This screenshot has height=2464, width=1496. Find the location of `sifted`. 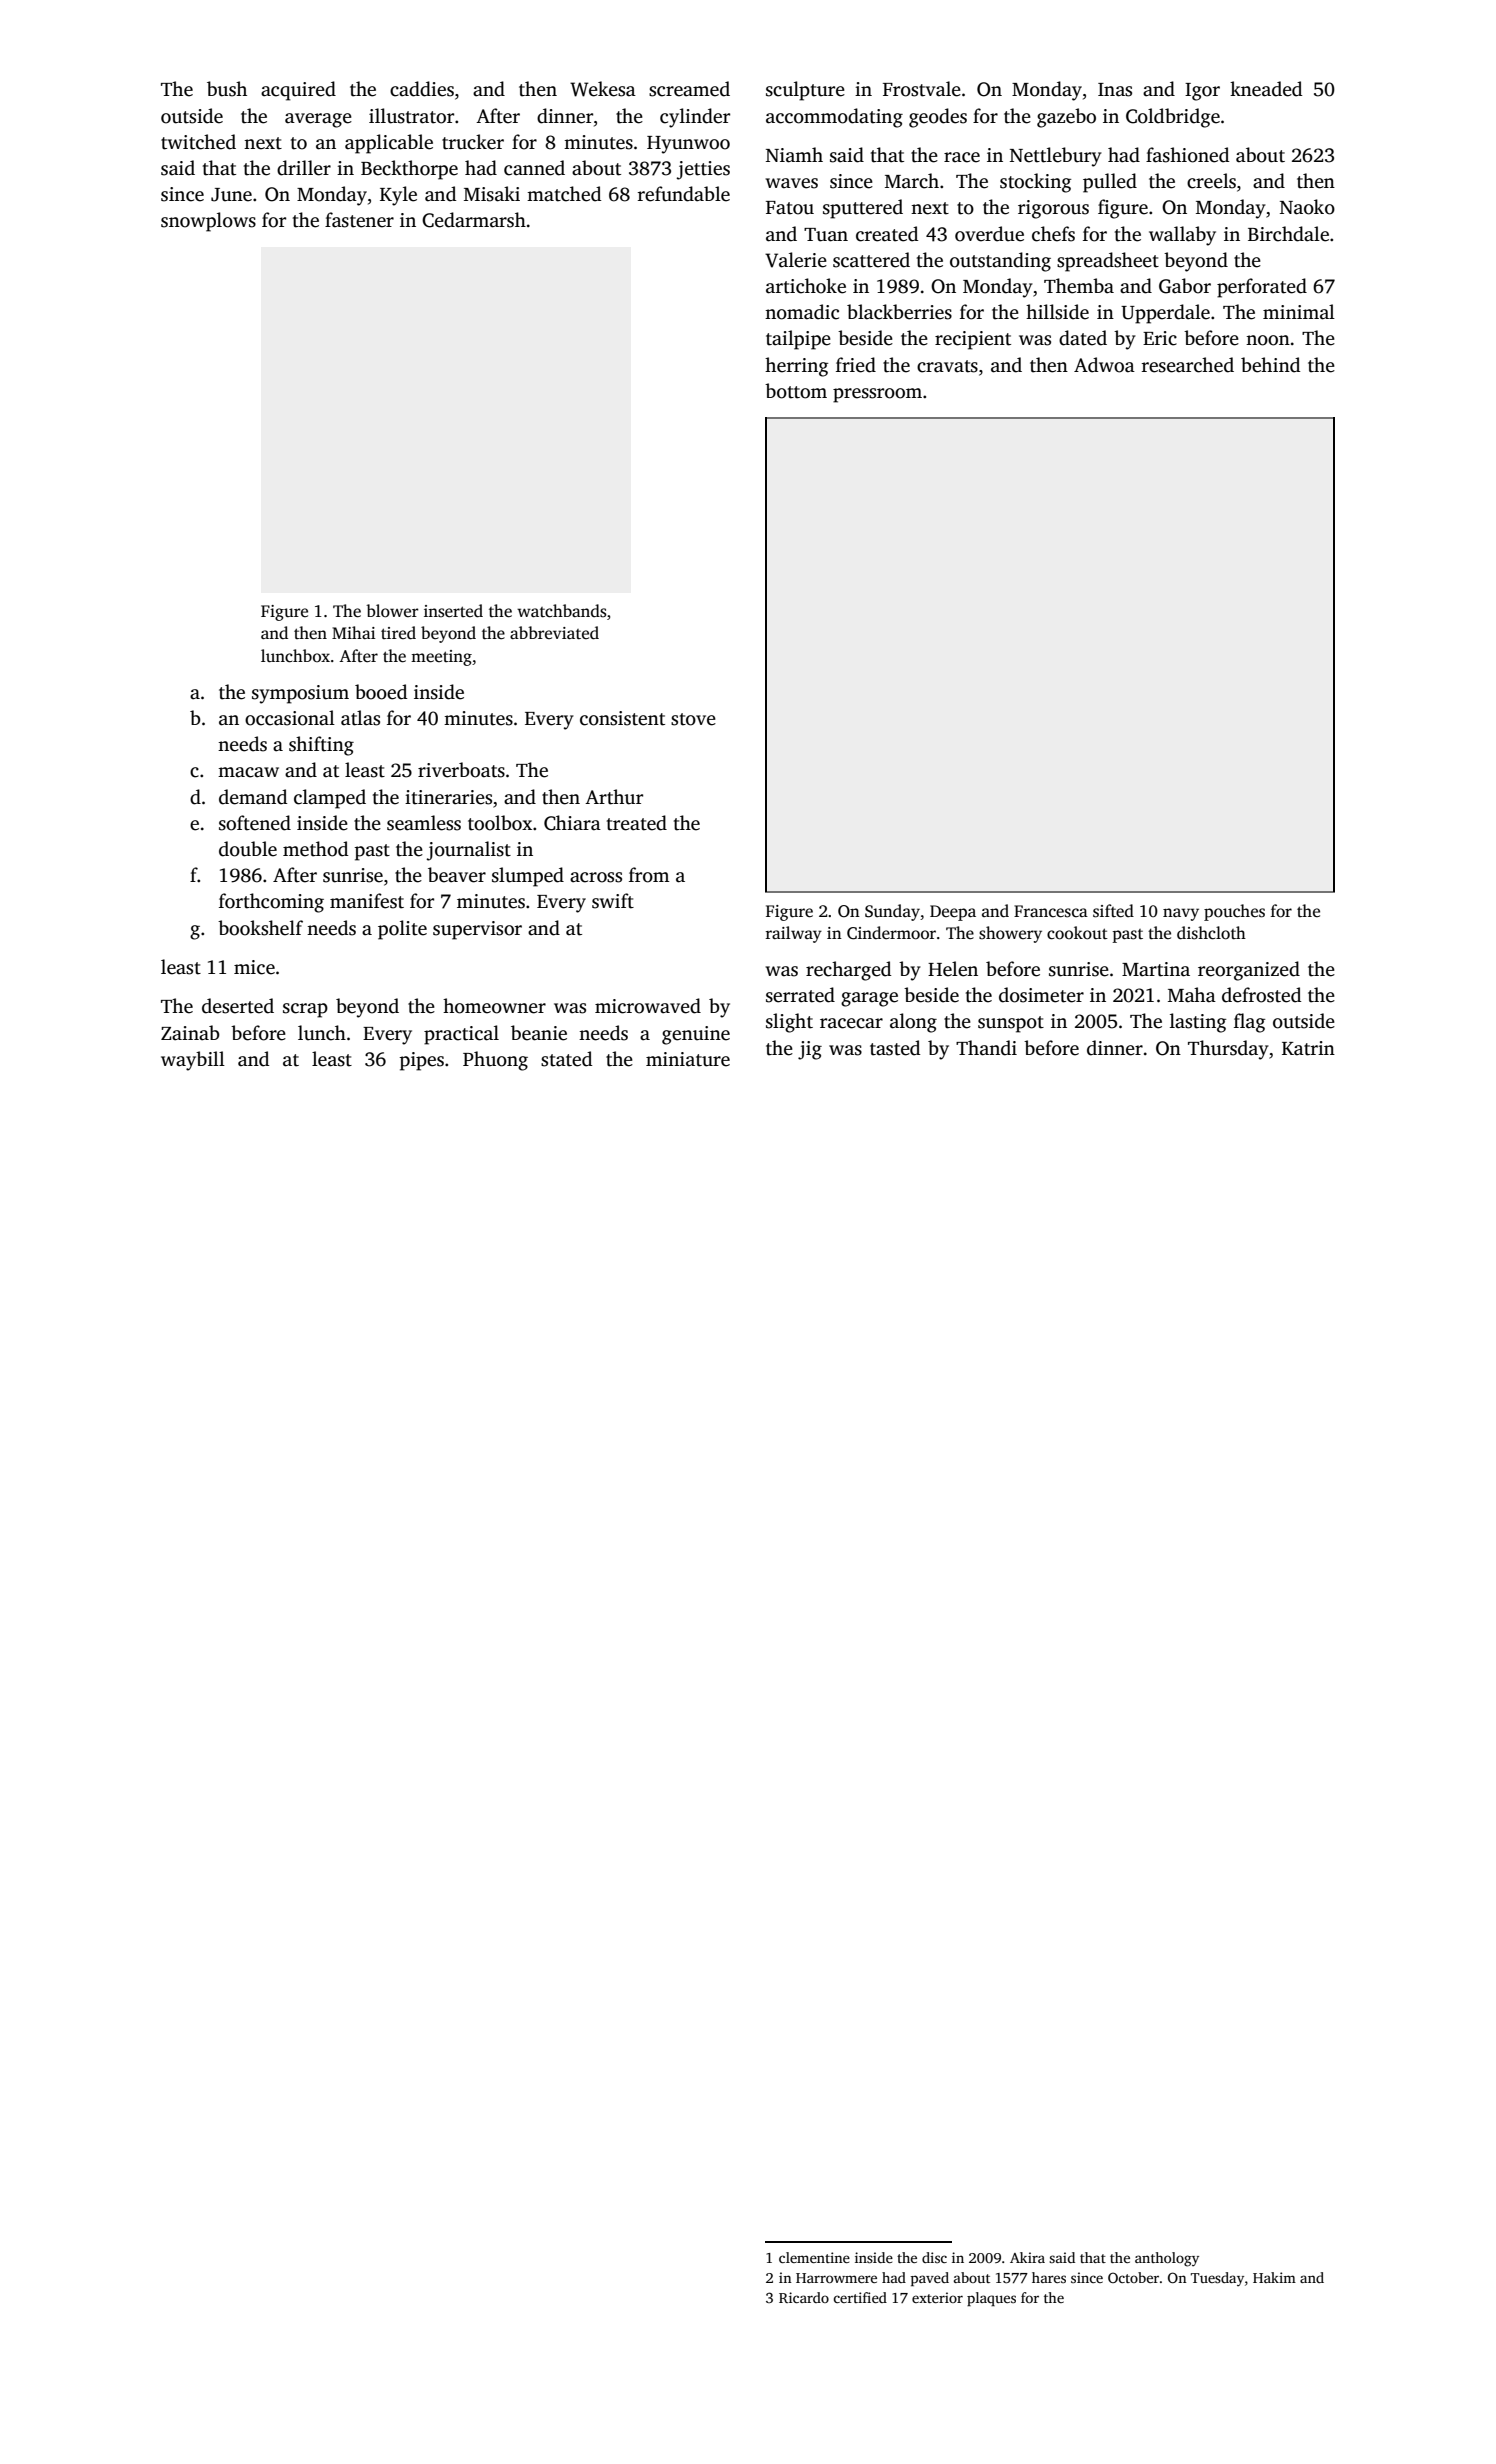

sifted is located at coordinates (1113, 911).
